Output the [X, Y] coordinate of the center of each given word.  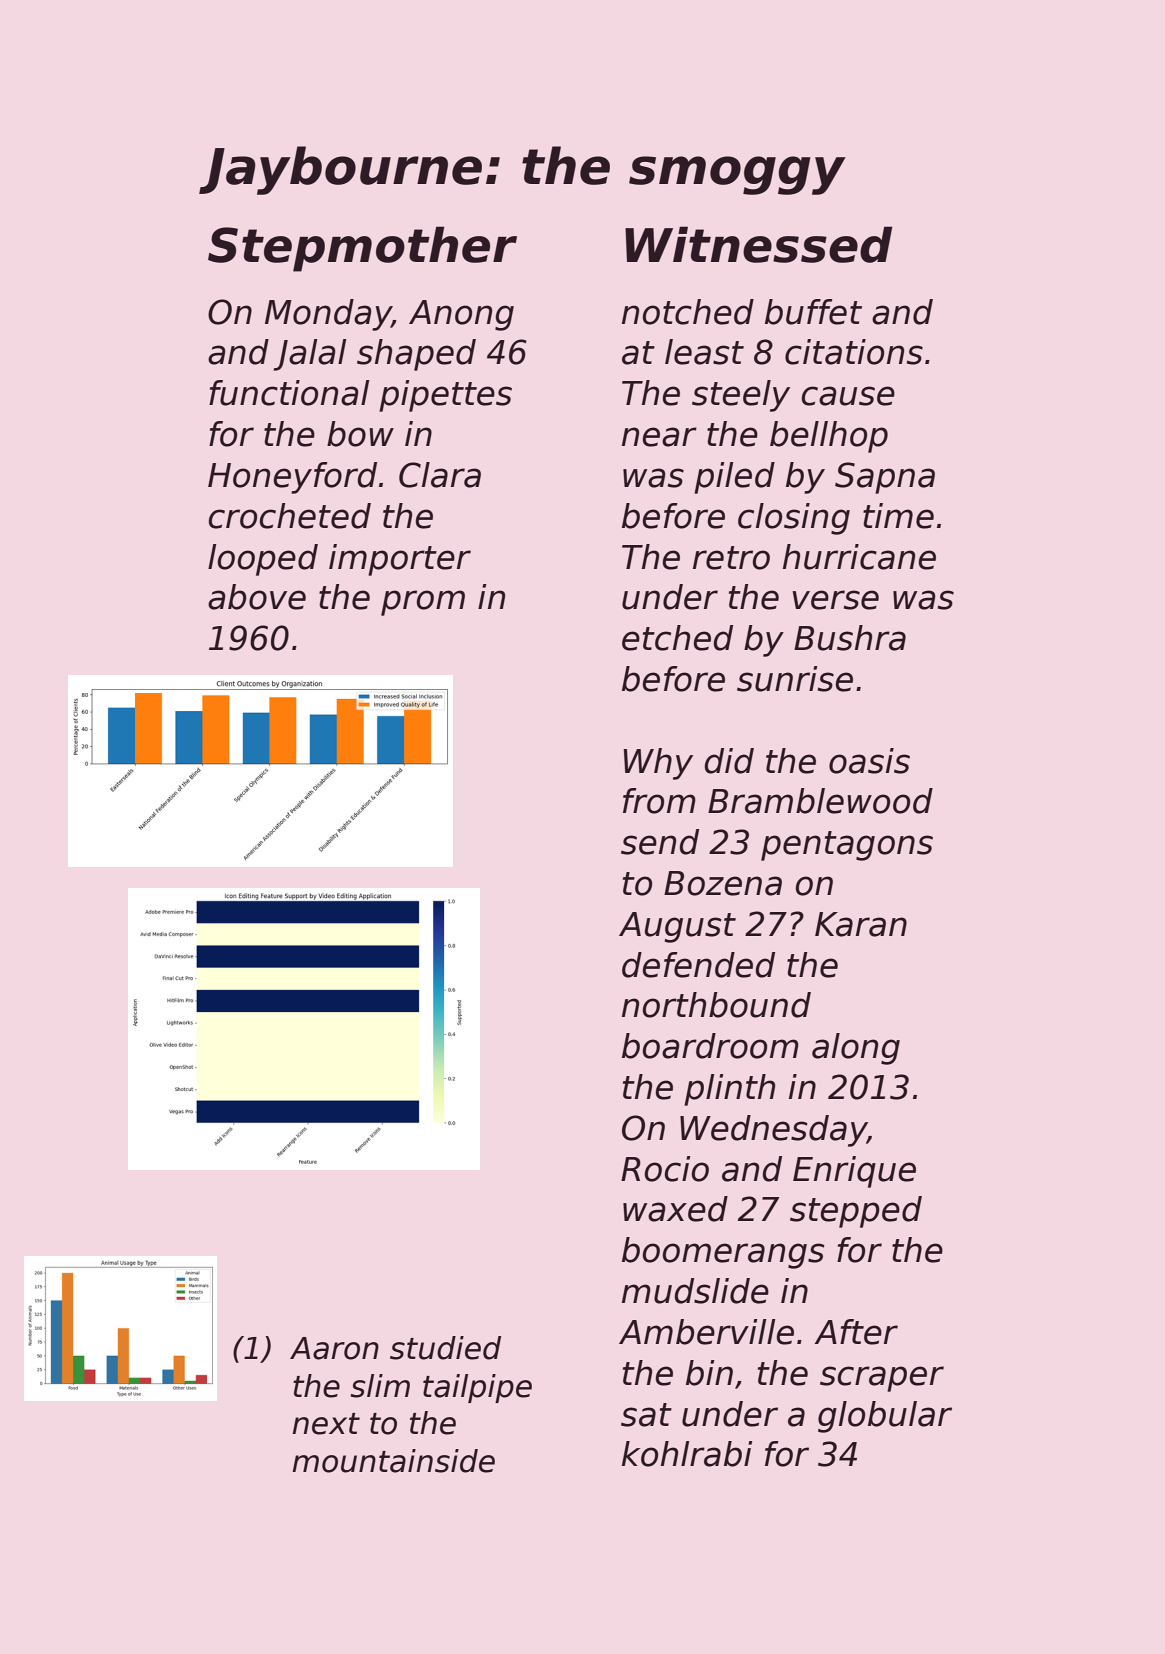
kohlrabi [687, 1454]
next [326, 1424]
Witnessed [759, 244]
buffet [813, 312]
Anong [461, 315]
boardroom [710, 1046]
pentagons [847, 846]
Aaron [334, 1348]
